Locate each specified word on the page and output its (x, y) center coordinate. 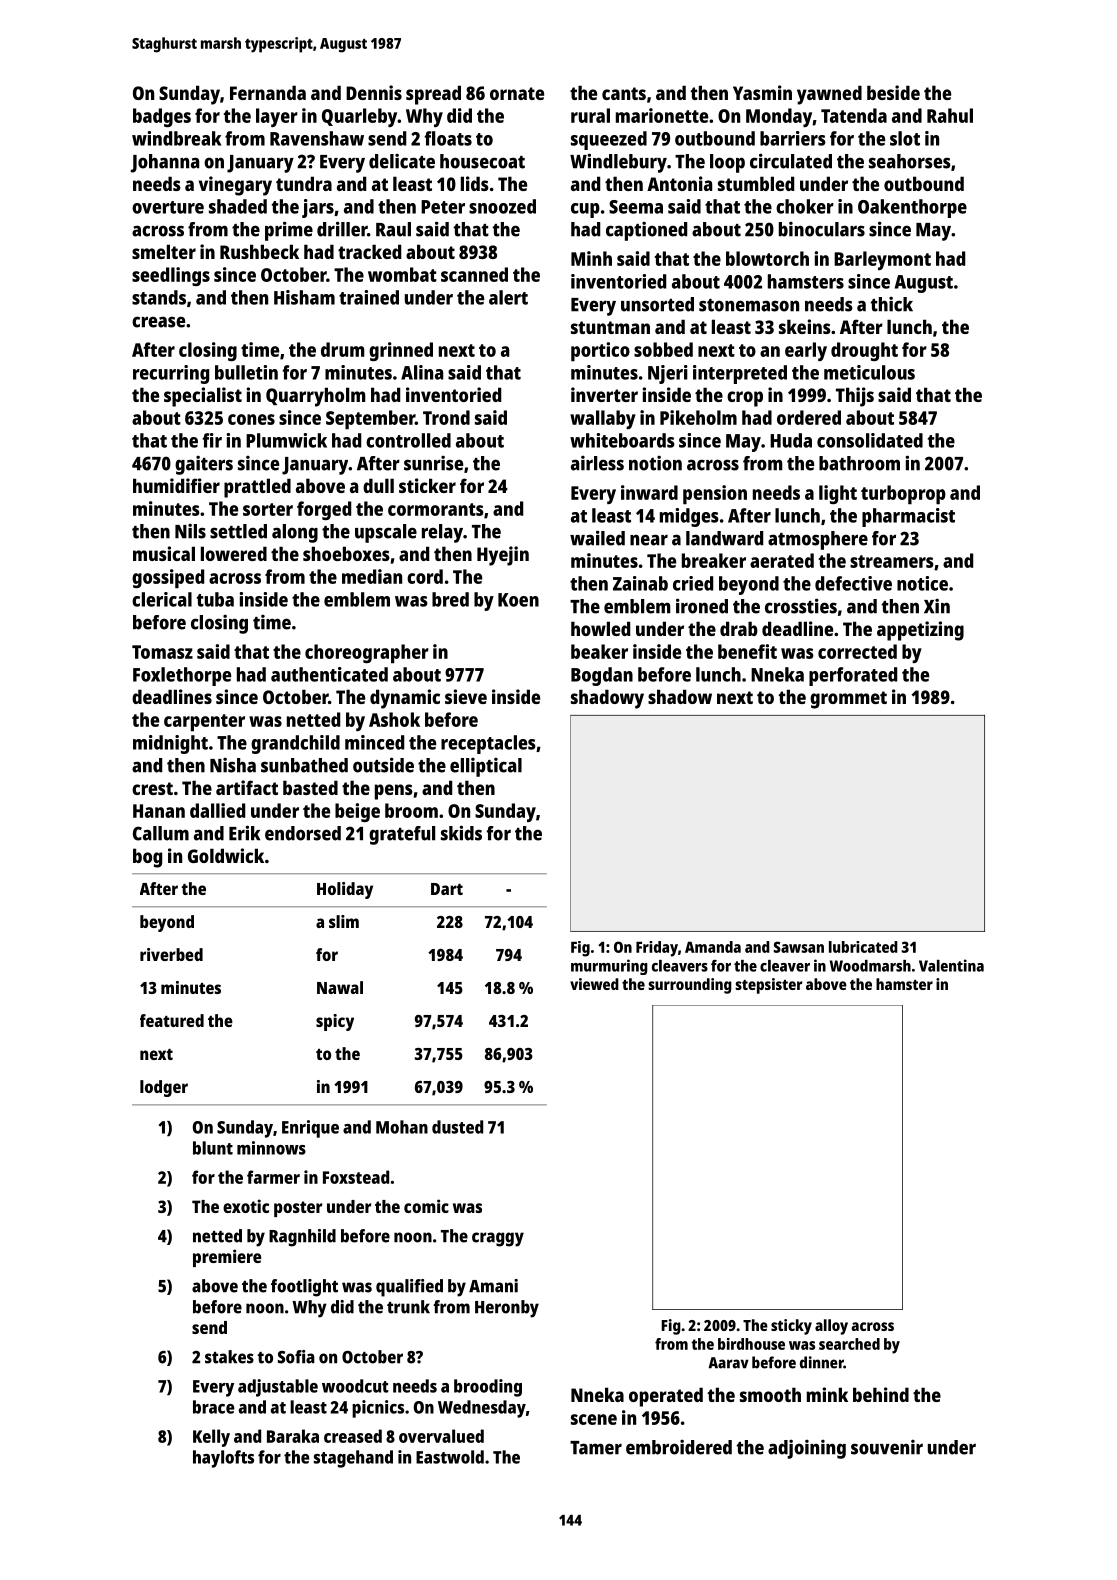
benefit (747, 651)
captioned (646, 231)
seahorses (910, 161)
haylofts (223, 1459)
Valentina (951, 965)
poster (298, 1209)
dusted (457, 1127)
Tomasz (162, 652)
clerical (162, 599)
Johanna (165, 163)
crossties (801, 606)
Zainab (640, 583)
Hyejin (503, 556)
